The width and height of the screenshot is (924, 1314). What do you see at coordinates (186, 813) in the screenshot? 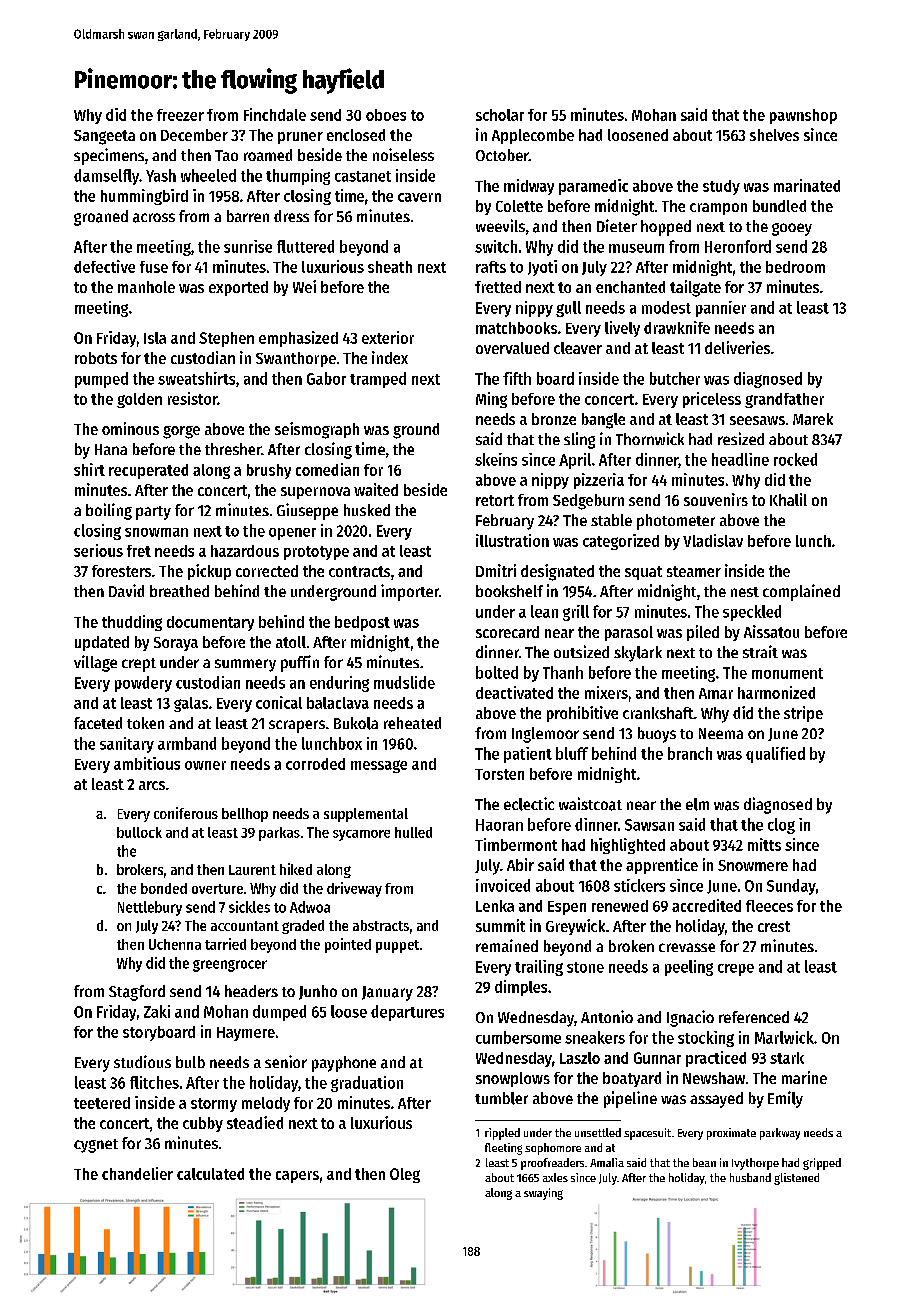
I see `coniferous` at bounding box center [186, 813].
